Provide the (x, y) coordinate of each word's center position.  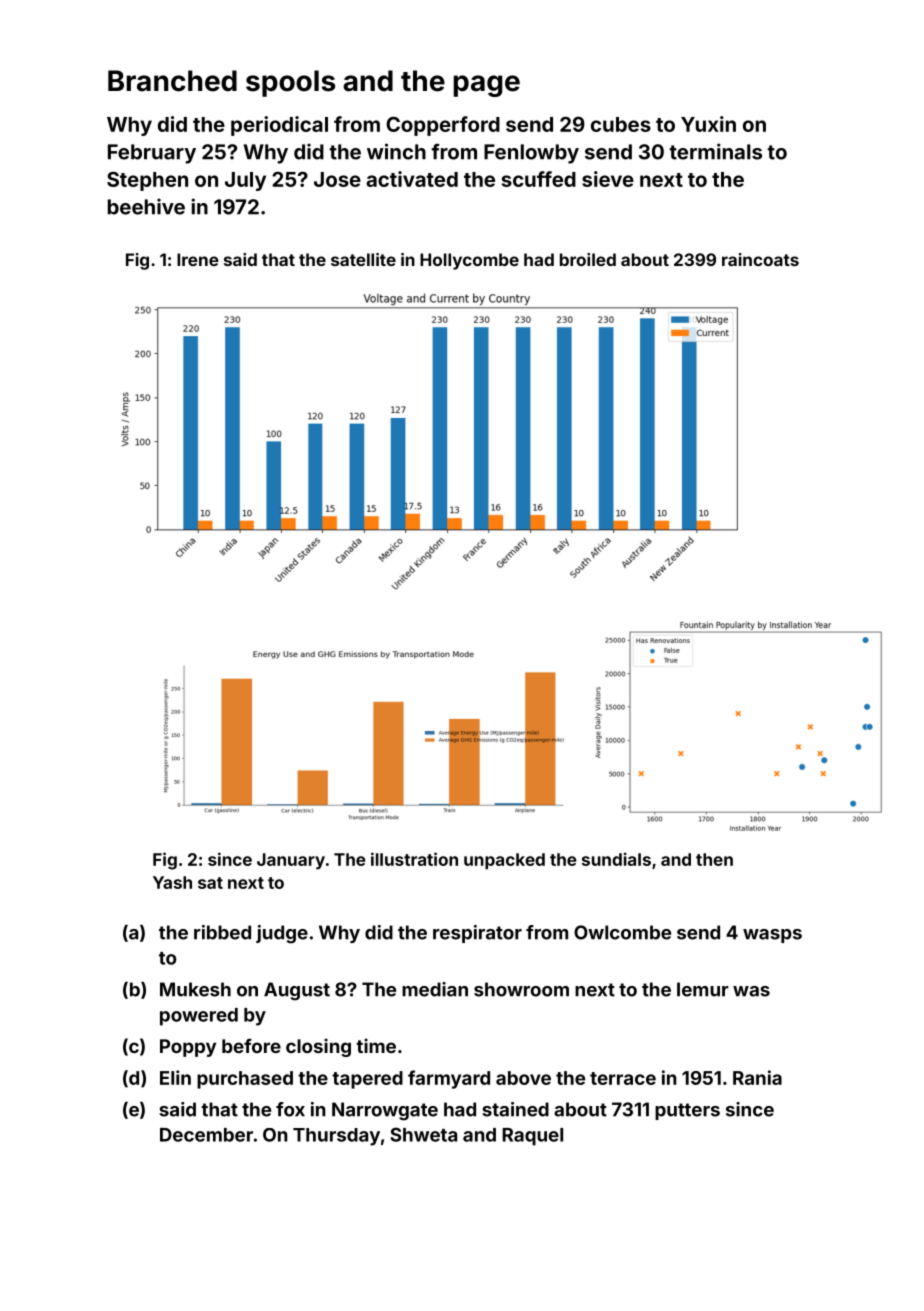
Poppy (188, 1048)
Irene (198, 259)
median (435, 989)
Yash (172, 882)
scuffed (539, 179)
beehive (146, 206)
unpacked (504, 861)
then (714, 859)
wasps (772, 936)
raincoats (760, 259)
